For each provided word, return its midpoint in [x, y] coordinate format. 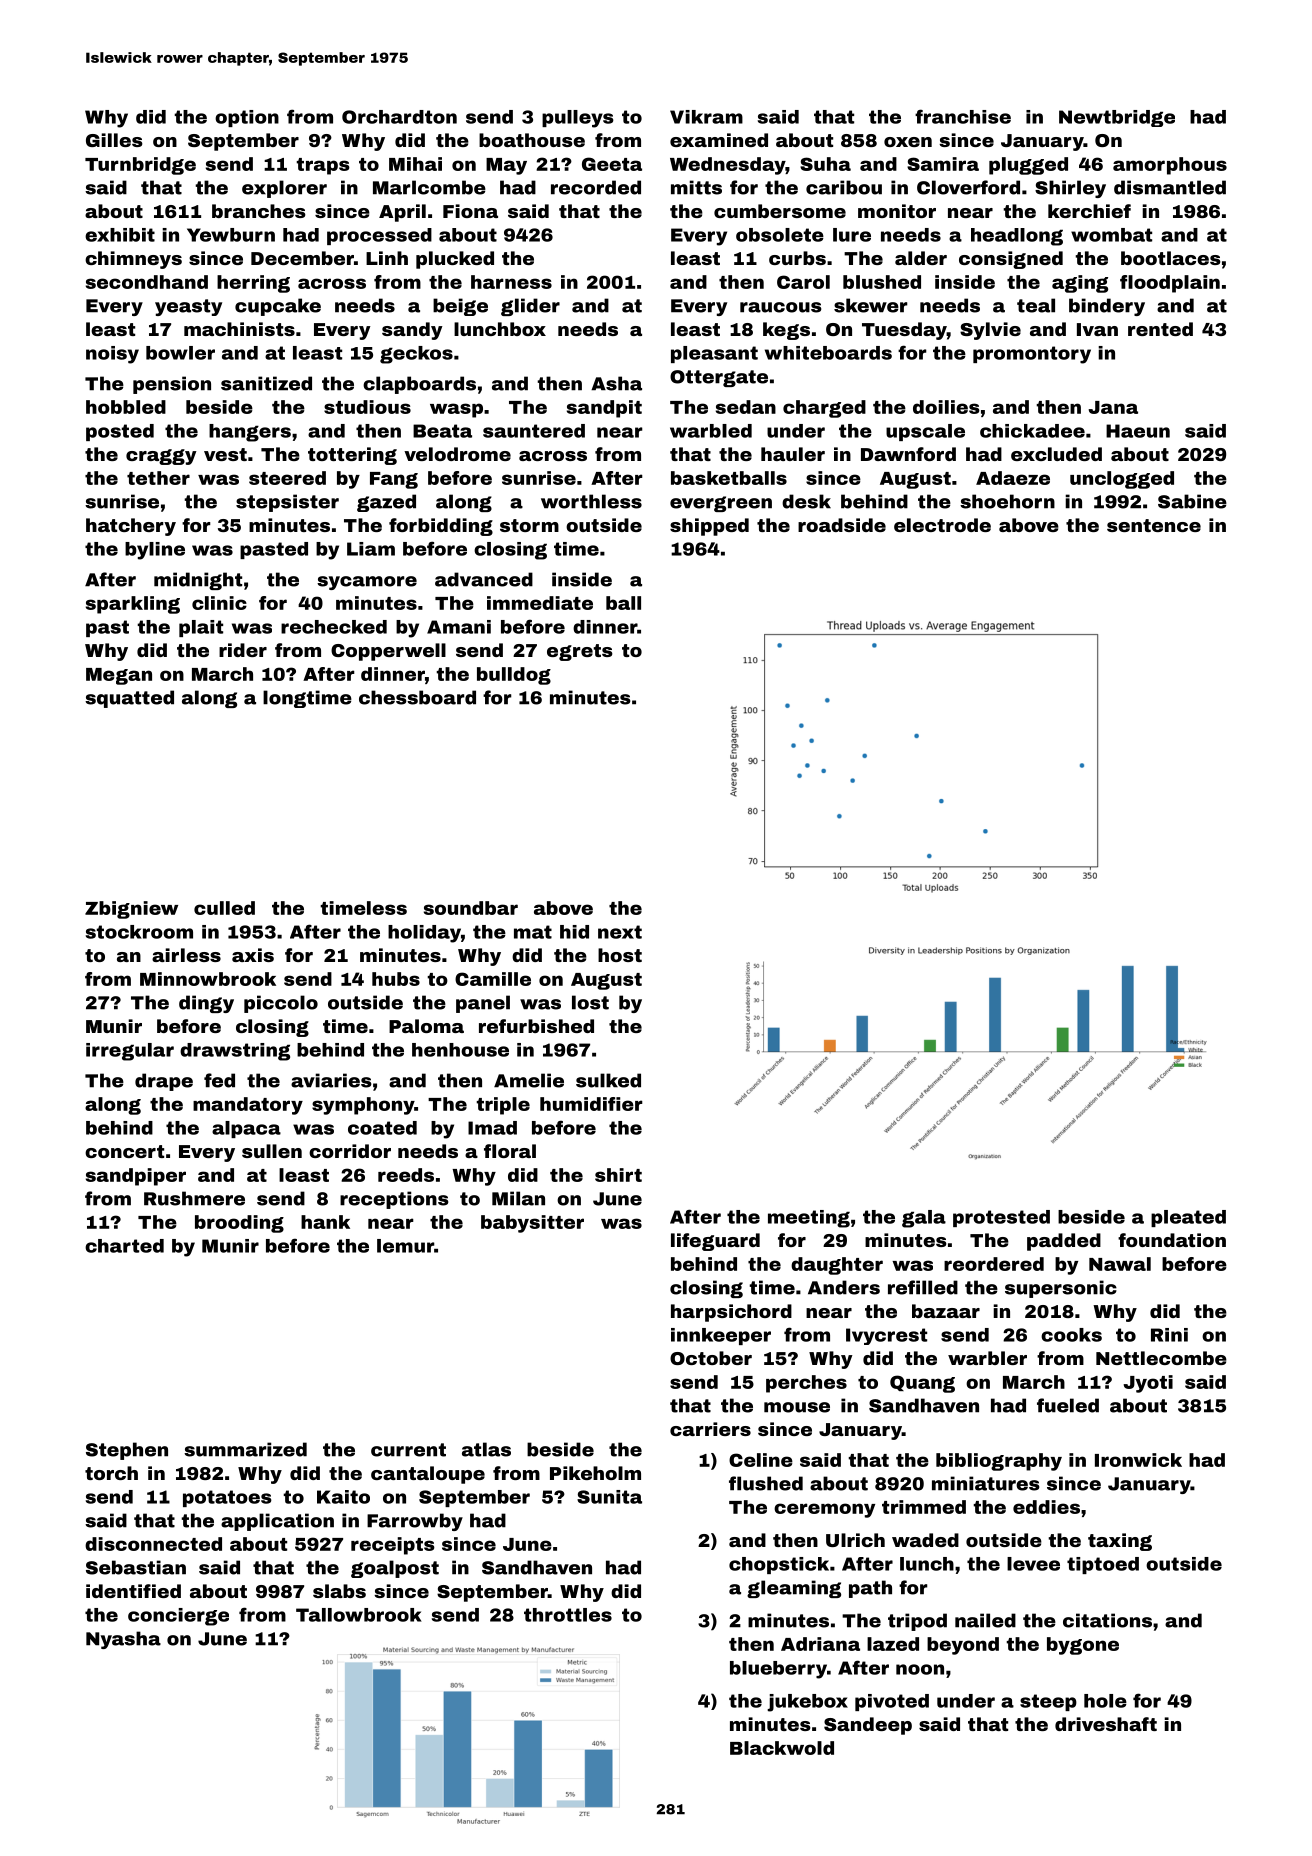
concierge [178, 1617]
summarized [245, 1449]
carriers [710, 1429]
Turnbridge [140, 166]
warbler [987, 1358]
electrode [942, 525]
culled [224, 908]
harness [511, 282]
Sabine [1192, 501]
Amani [459, 627]
